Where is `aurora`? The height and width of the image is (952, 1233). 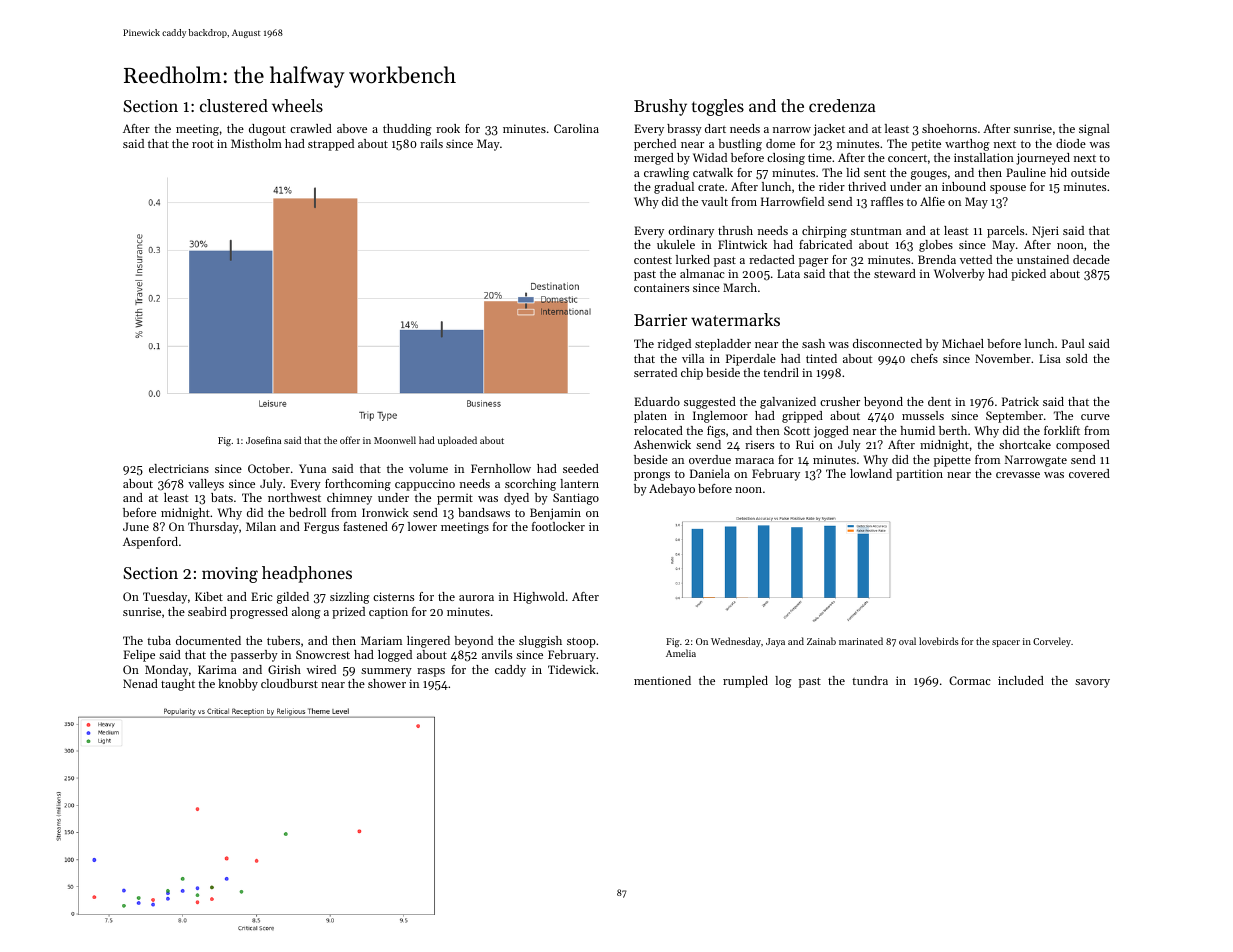 aurora is located at coordinates (476, 598).
